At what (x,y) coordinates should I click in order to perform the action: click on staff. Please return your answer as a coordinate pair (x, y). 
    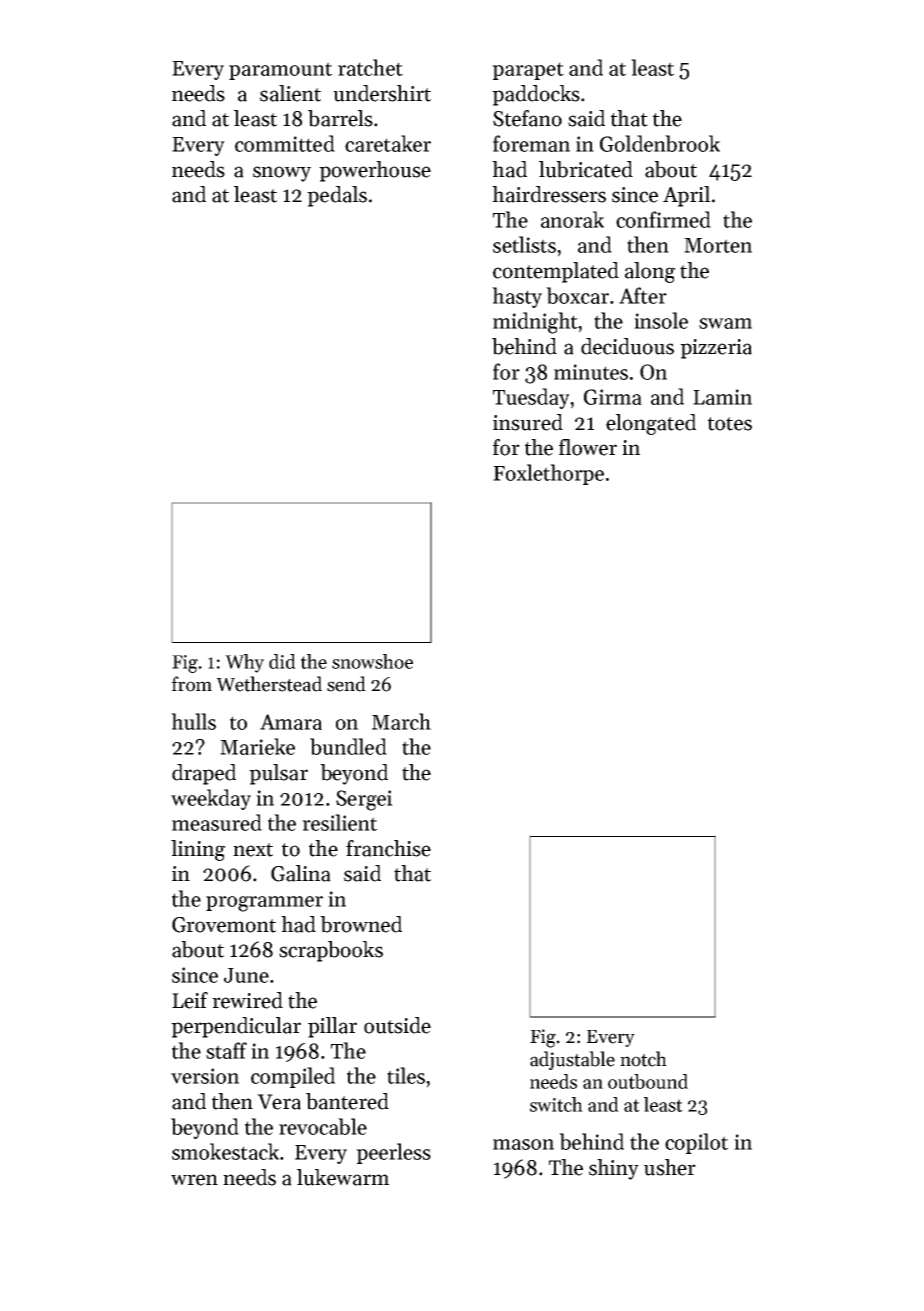
    Looking at the image, I should click on (226, 1050).
